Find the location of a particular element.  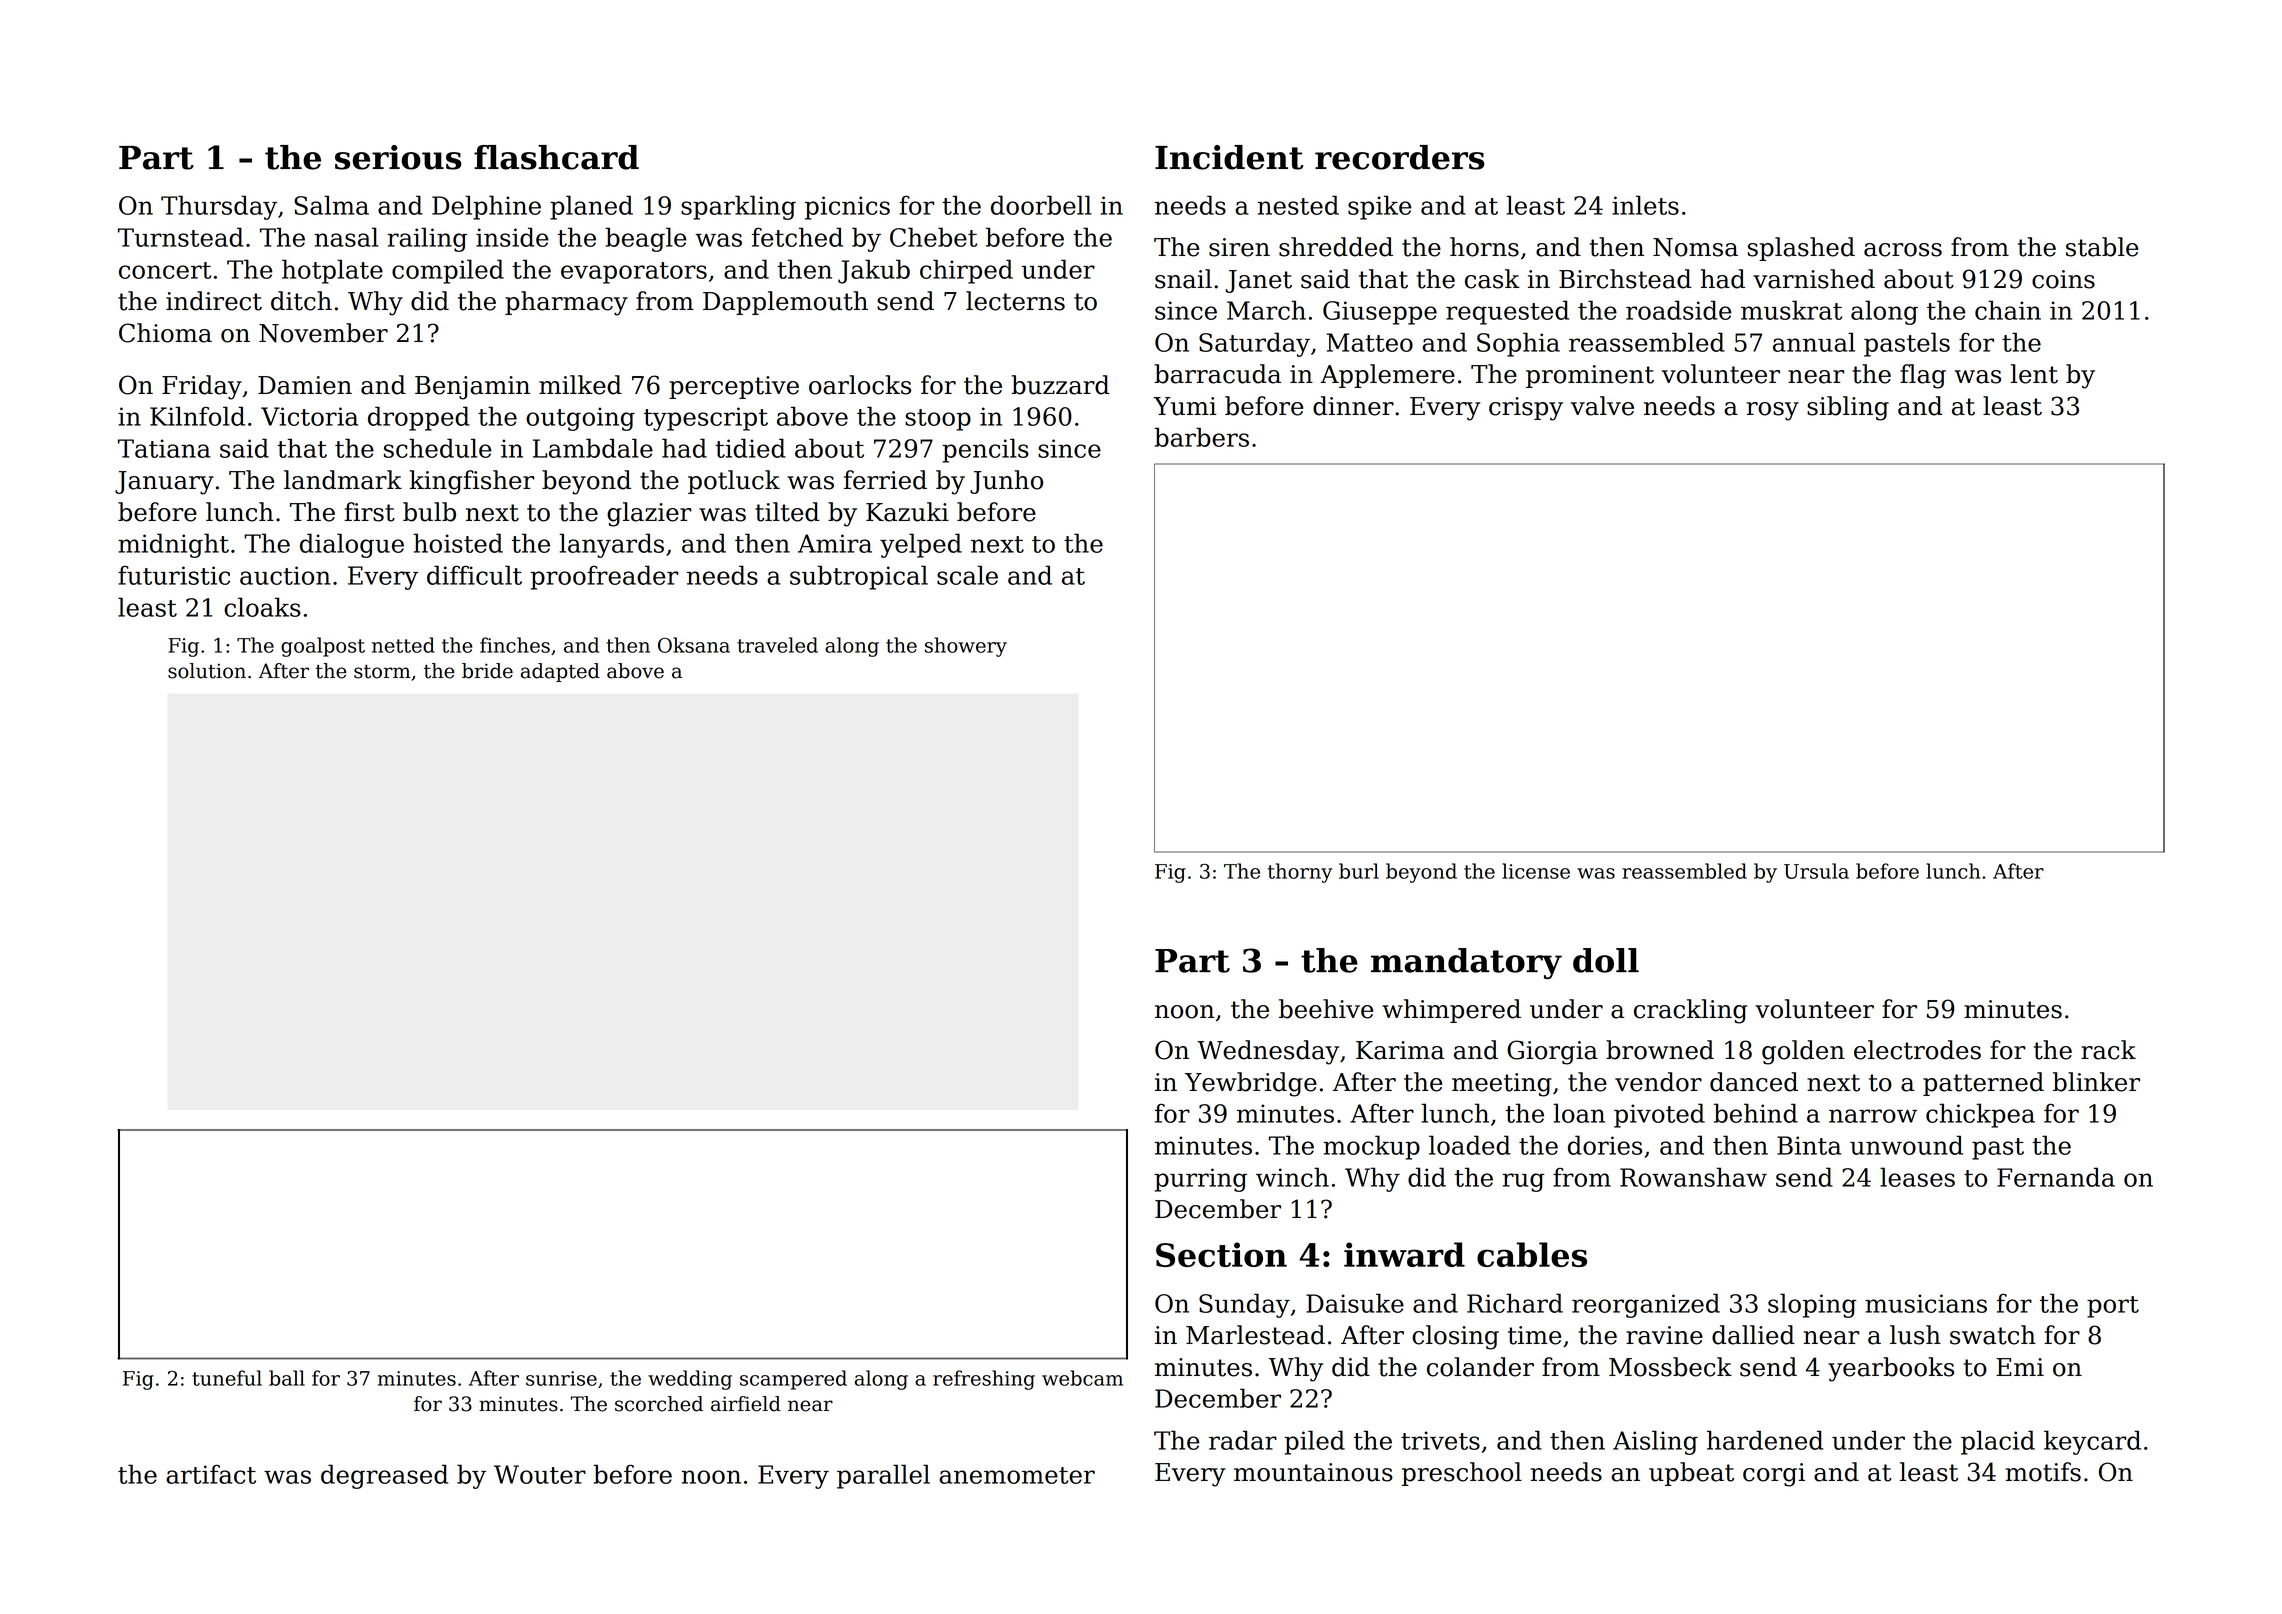

hotplate is located at coordinates (332, 271).
